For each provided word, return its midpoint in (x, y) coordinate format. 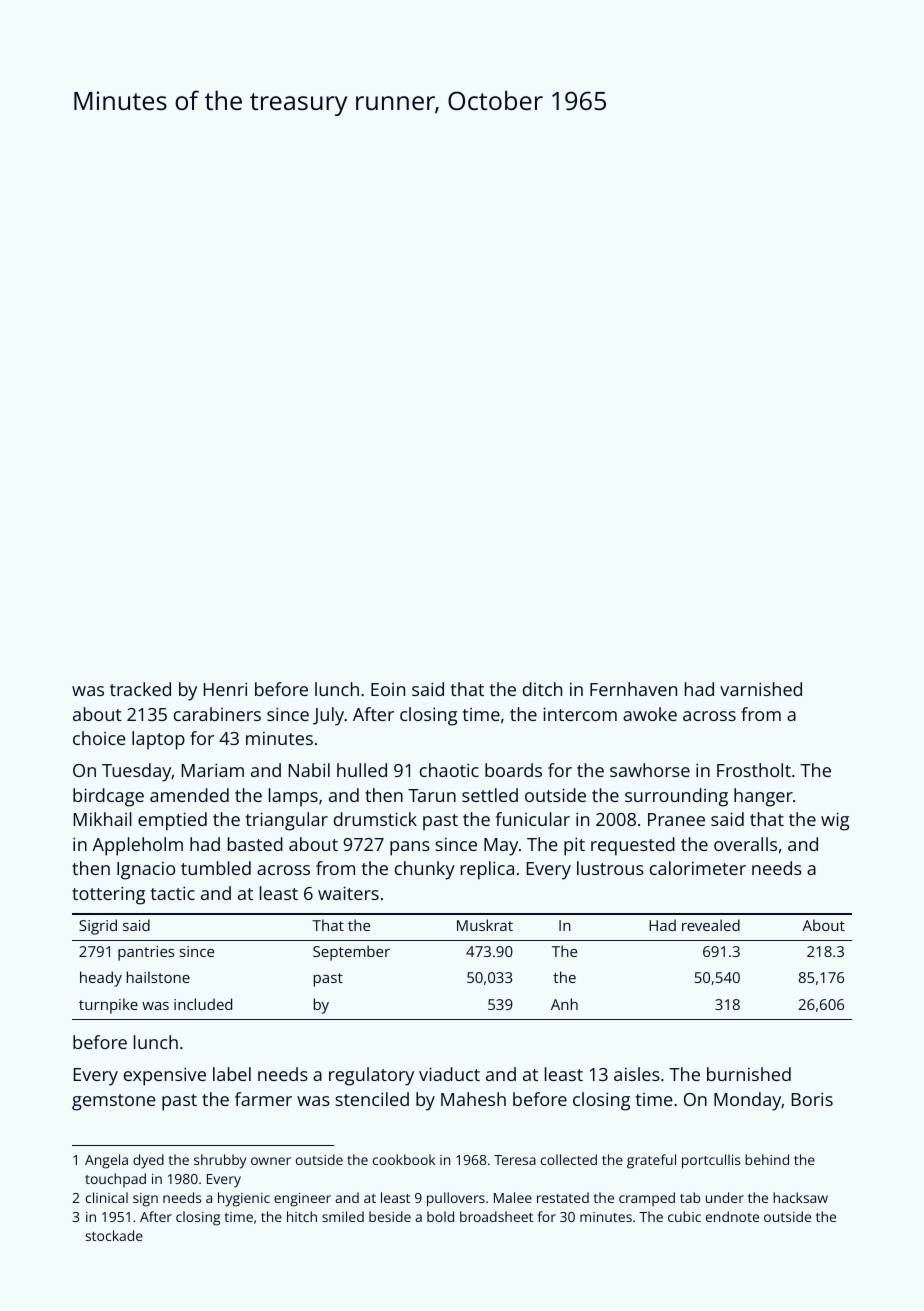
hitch (302, 1216)
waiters (348, 893)
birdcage (108, 797)
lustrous (610, 868)
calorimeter (698, 868)
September (351, 953)
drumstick (375, 819)
